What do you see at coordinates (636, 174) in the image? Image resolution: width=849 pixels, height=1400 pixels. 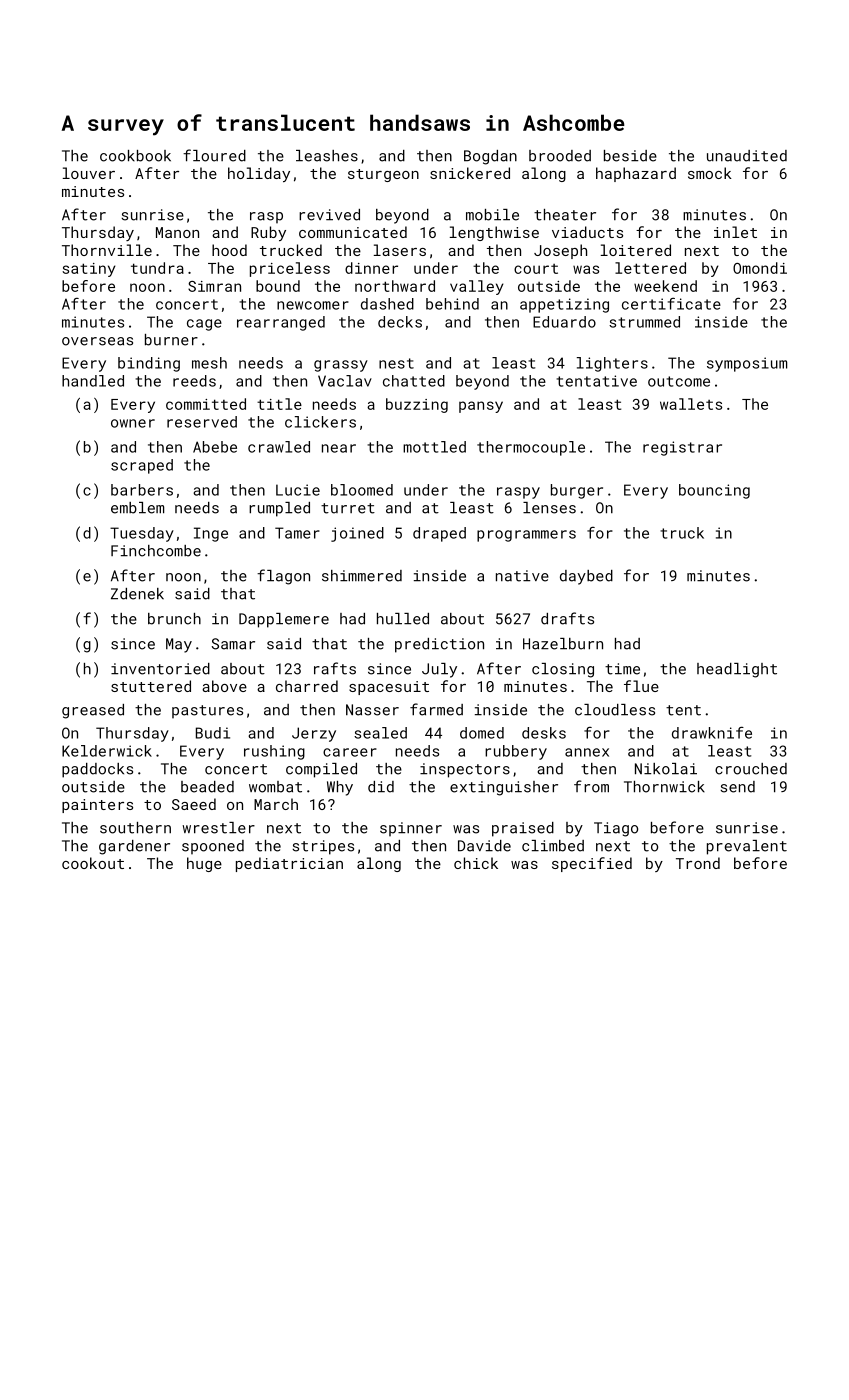 I see `haphazard` at bounding box center [636, 174].
